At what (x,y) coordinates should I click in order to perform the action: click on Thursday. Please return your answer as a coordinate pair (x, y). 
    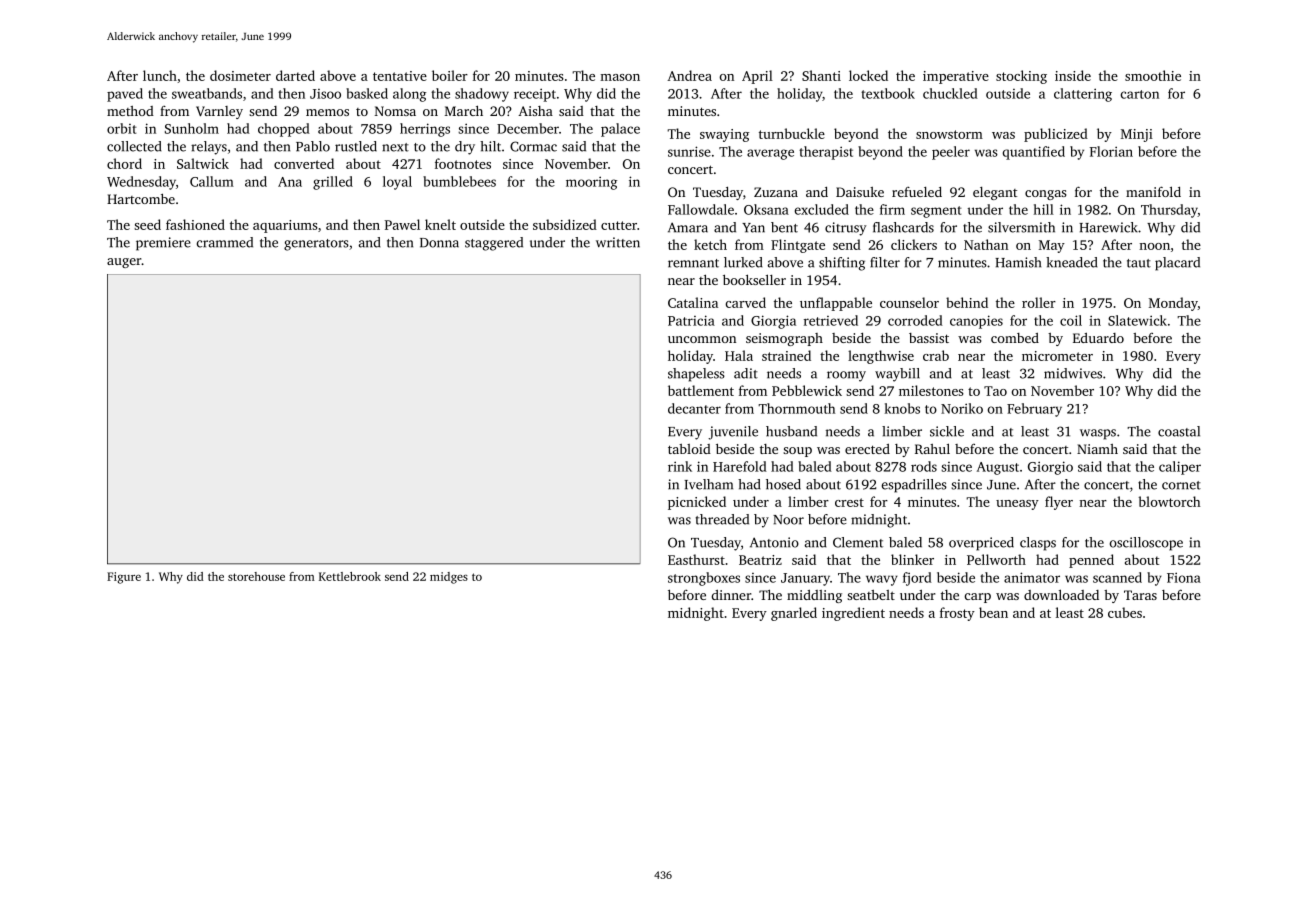
    Looking at the image, I should click on (1169, 211).
